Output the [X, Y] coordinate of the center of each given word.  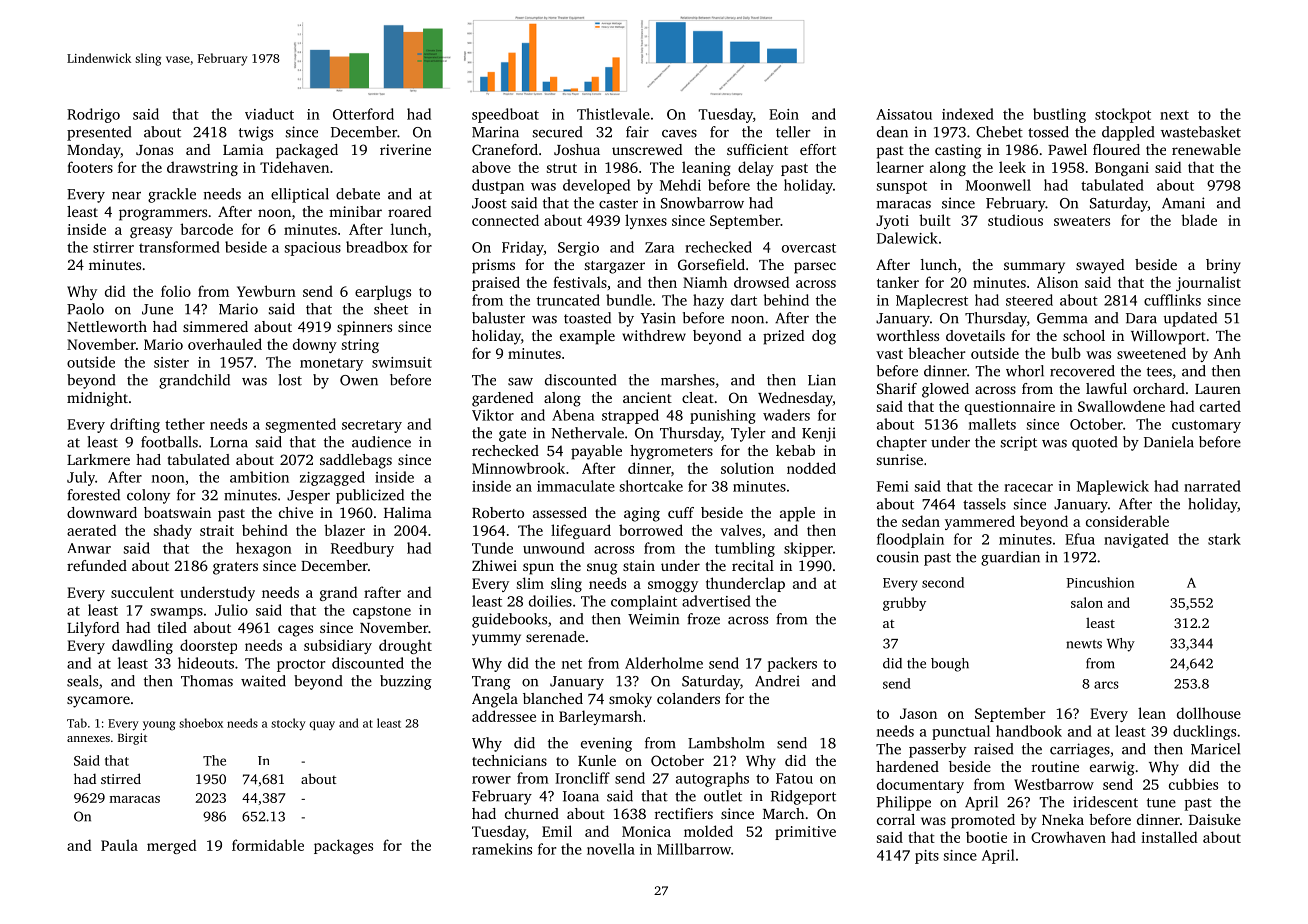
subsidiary [338, 646]
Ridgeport [803, 797]
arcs [1106, 685]
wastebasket [1201, 132]
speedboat [505, 115]
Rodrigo [93, 115]
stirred [121, 778]
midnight [97, 399]
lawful [1106, 388]
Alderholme [664, 663]
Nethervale [587, 433]
